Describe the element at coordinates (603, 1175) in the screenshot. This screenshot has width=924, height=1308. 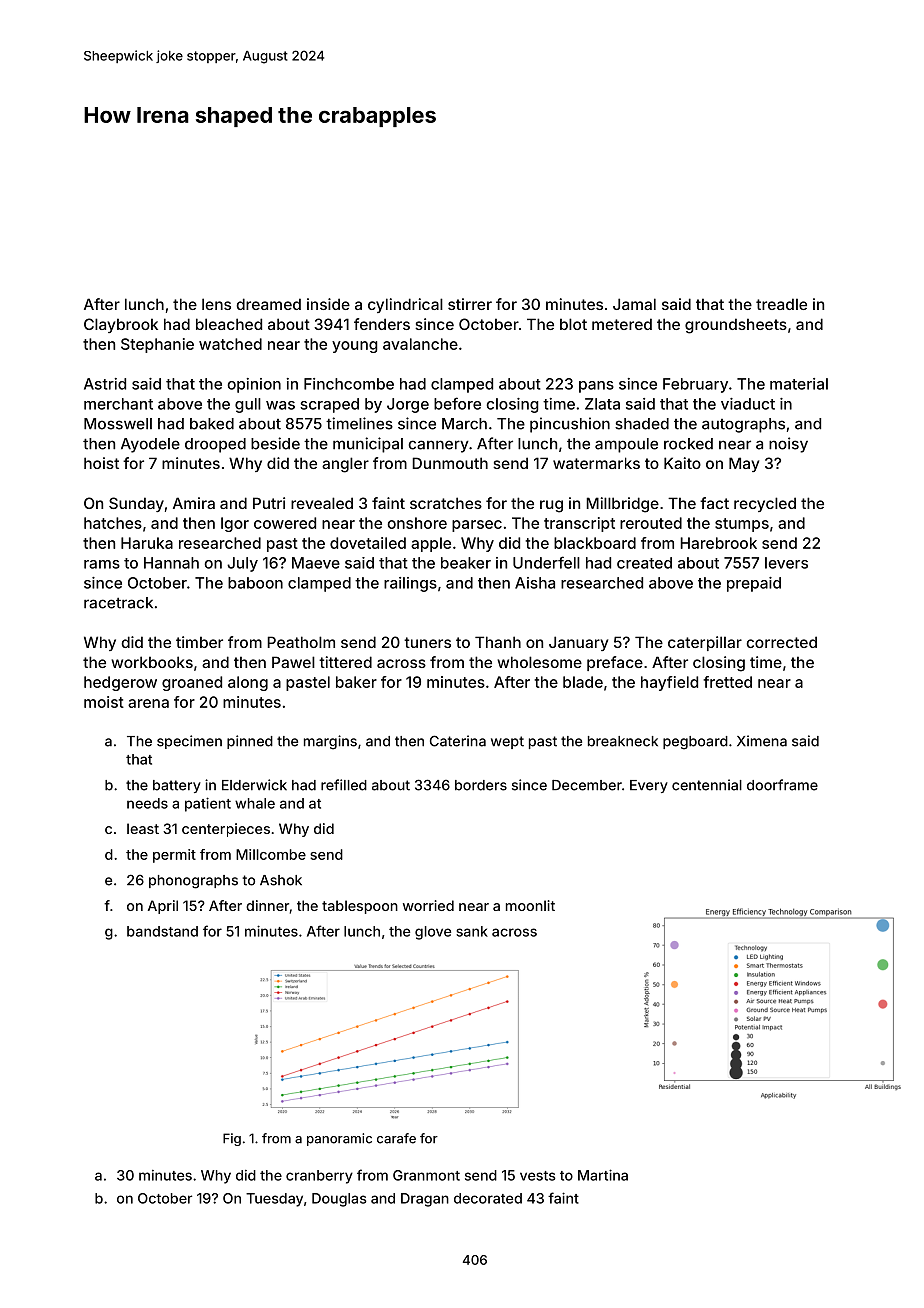
I see `Martina` at that location.
